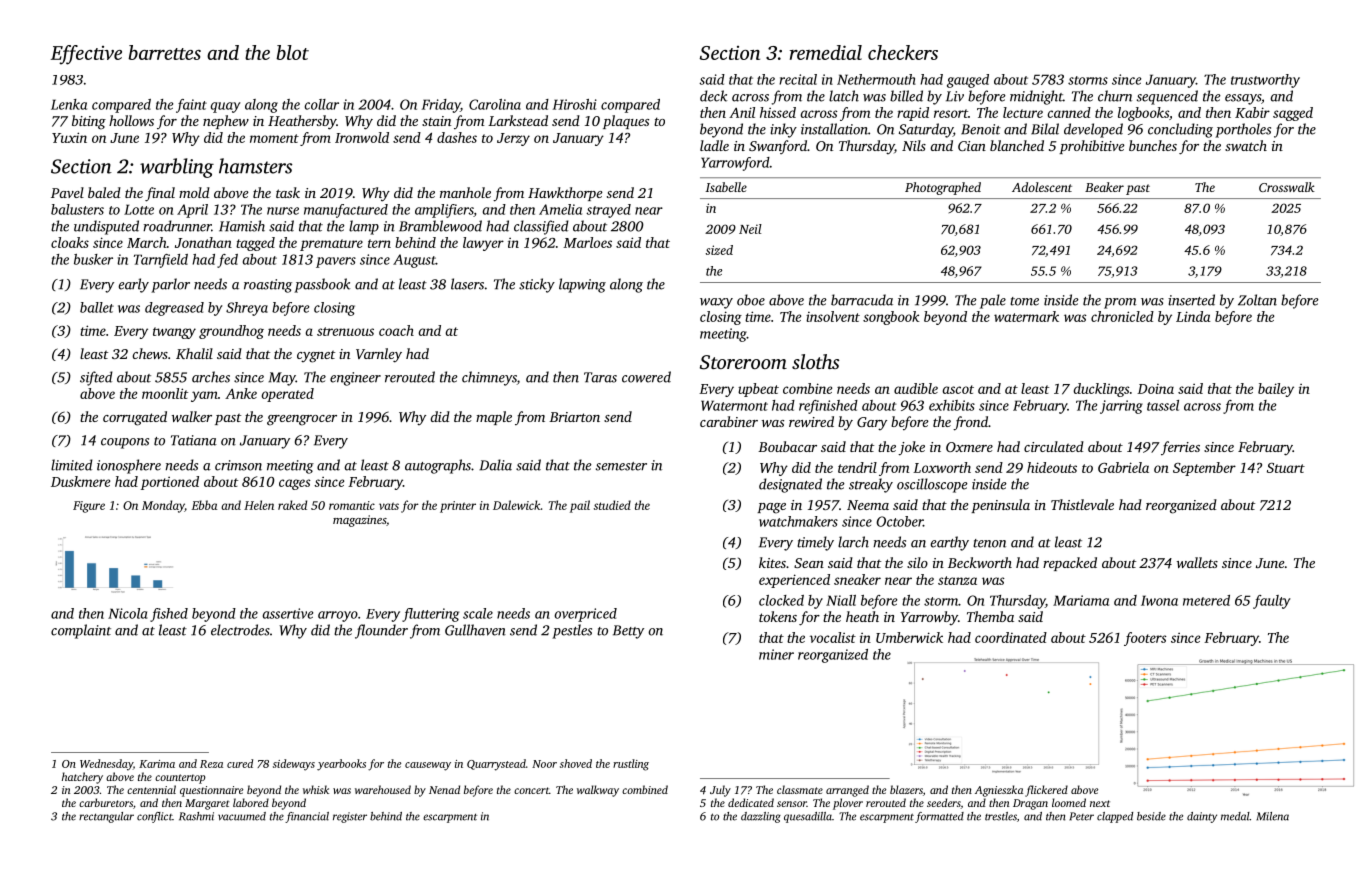 This screenshot has height=887, width=1372. What do you see at coordinates (96, 378) in the screenshot?
I see `sifted` at bounding box center [96, 378].
